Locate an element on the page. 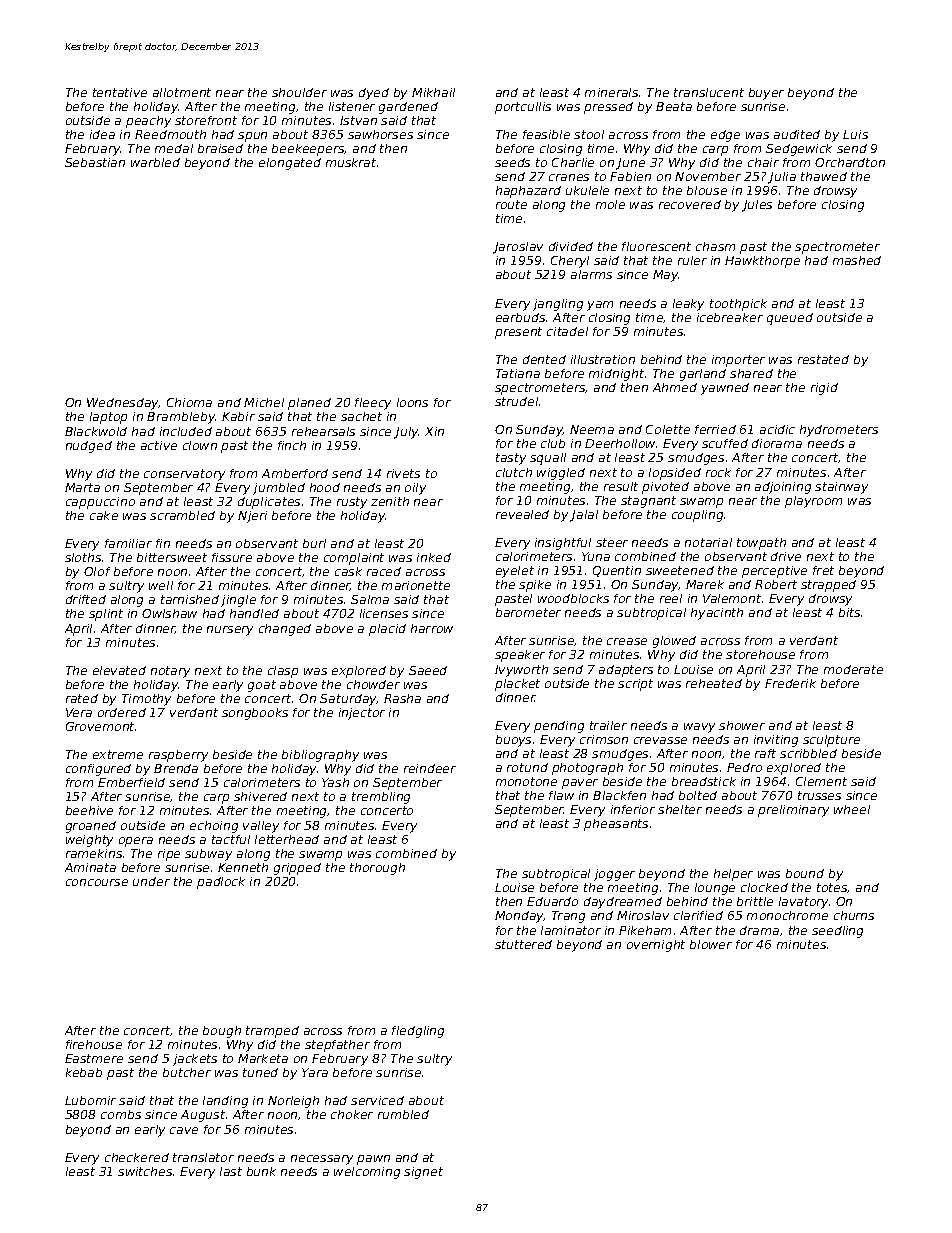  rumbled is located at coordinates (403, 1114).
